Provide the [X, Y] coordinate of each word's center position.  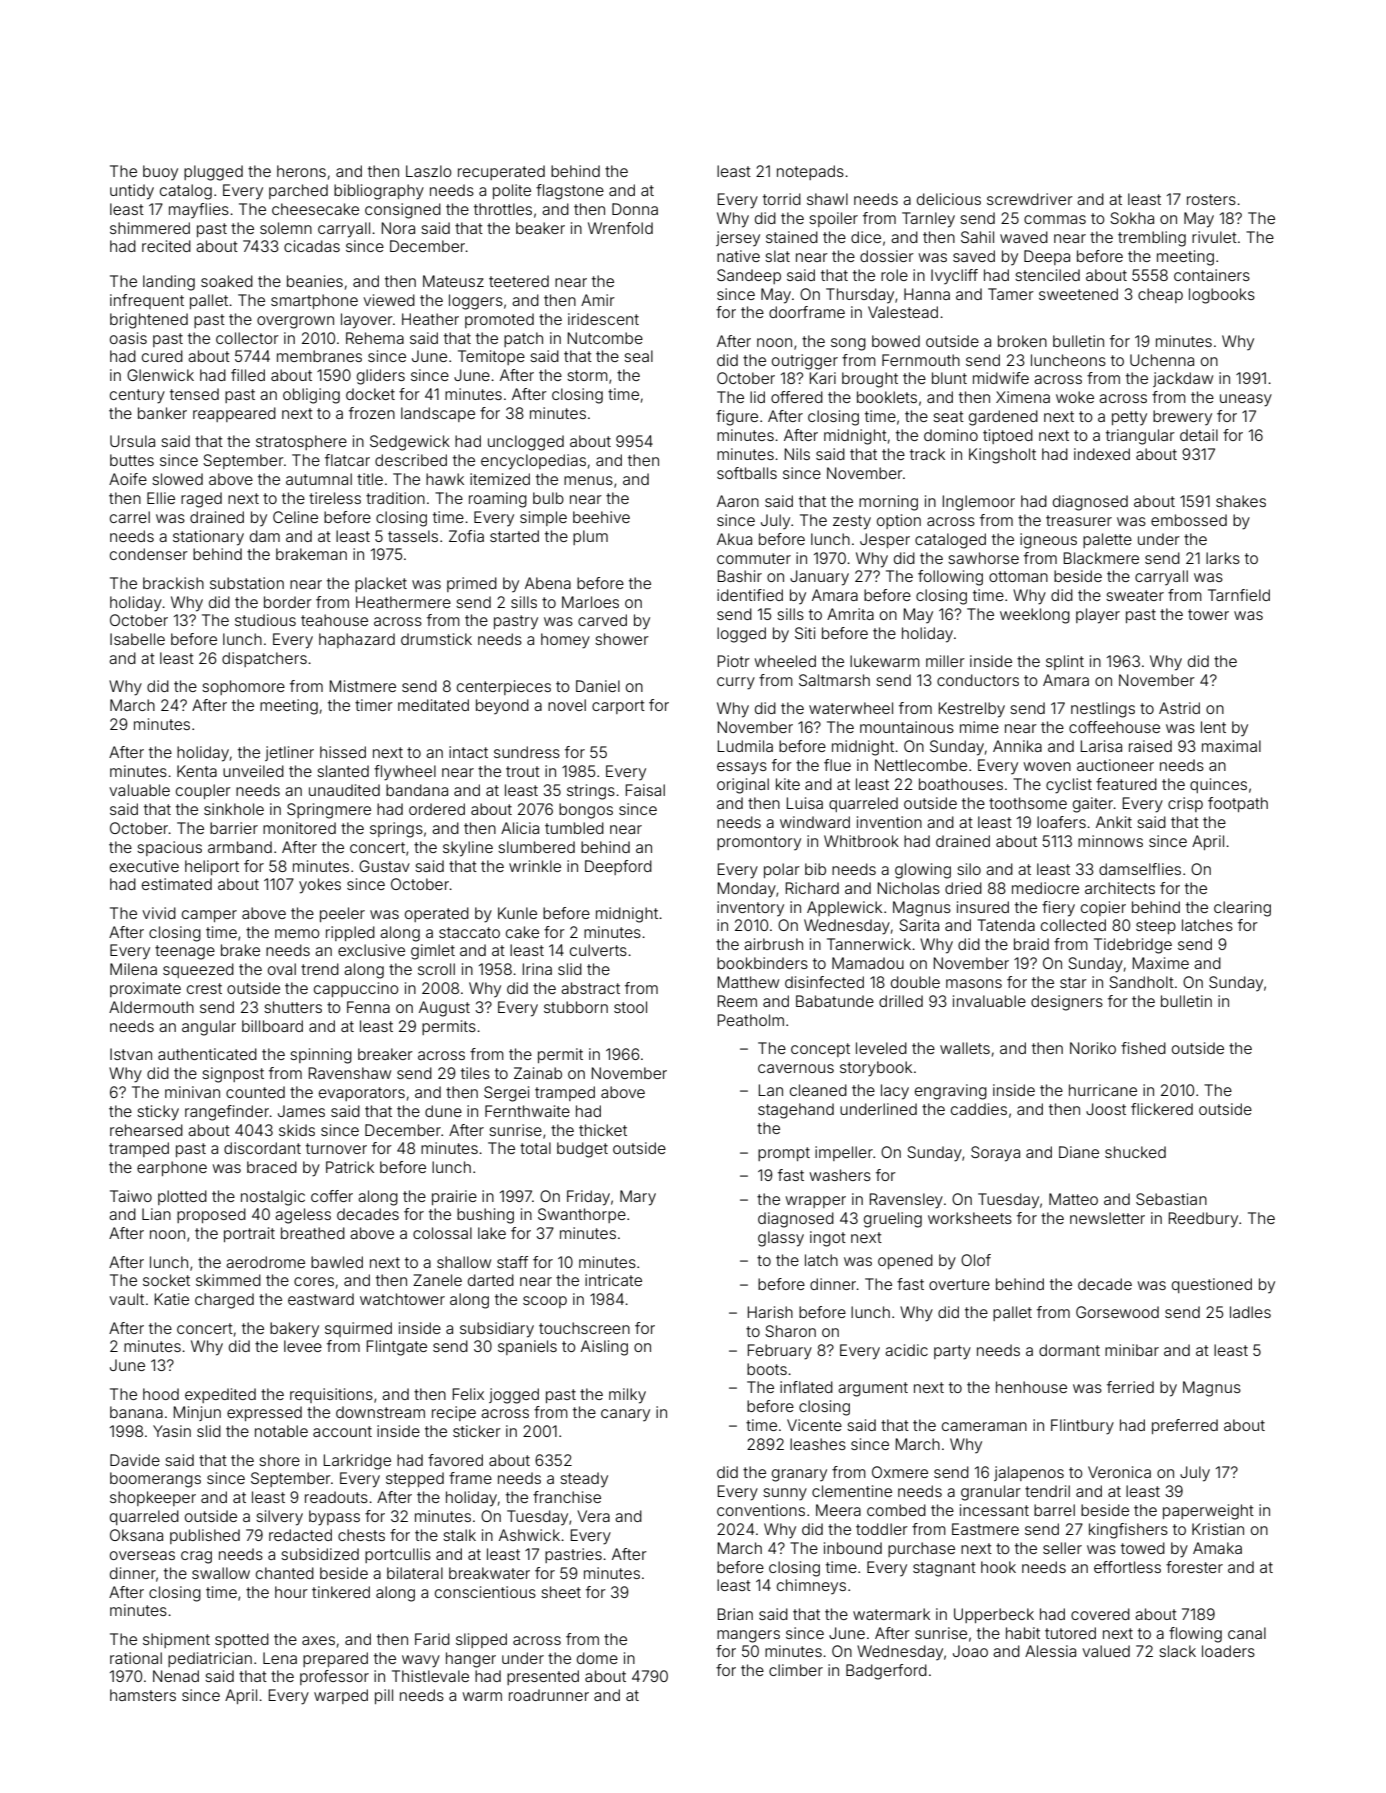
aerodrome [265, 1262]
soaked [227, 281]
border [288, 602]
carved [602, 620]
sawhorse [983, 558]
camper [209, 916]
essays [742, 768]
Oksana [136, 1535]
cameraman [984, 1426]
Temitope [491, 357]
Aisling [604, 1348]
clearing [1242, 909]
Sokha [1132, 218]
